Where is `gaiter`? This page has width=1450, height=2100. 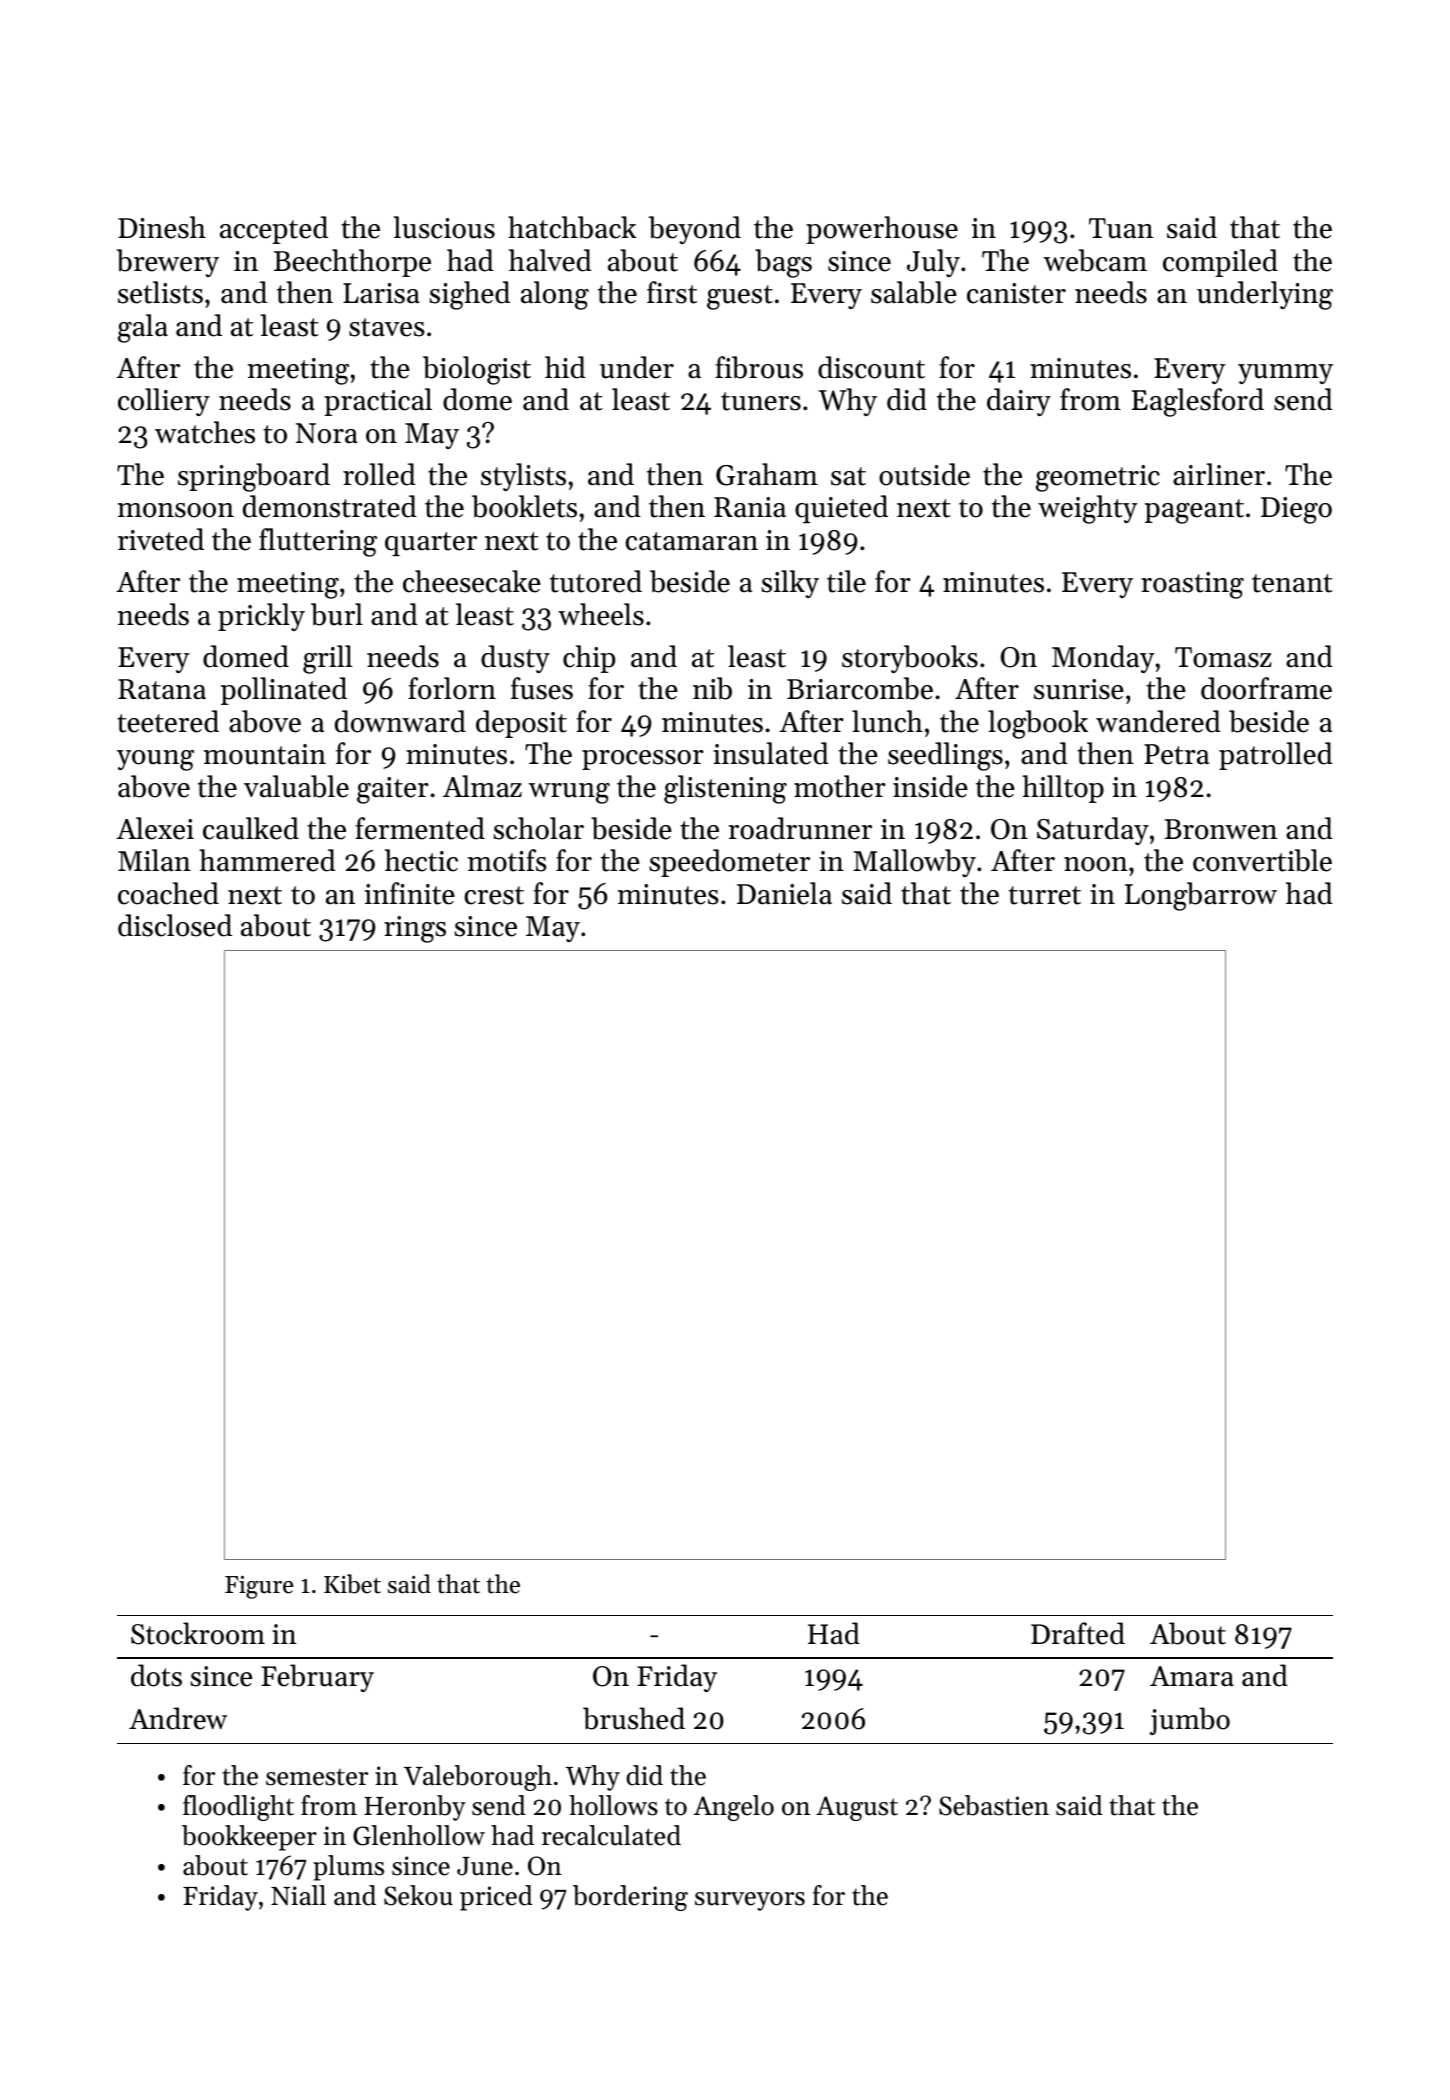 gaiter is located at coordinates (393, 790).
